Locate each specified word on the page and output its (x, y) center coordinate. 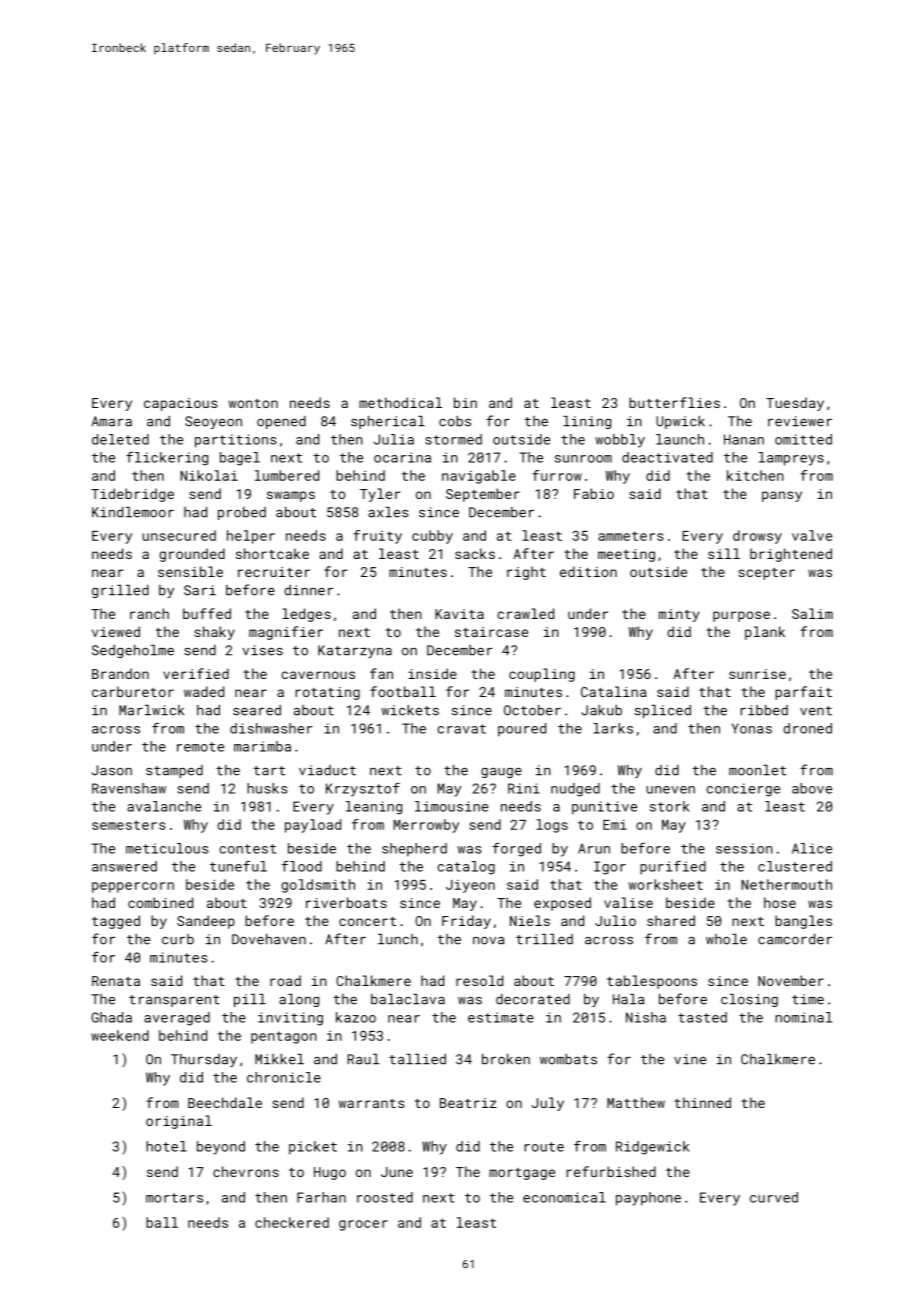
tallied (417, 1059)
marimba (262, 746)
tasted (702, 1017)
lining (587, 422)
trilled (544, 939)
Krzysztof (363, 790)
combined (160, 902)
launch (680, 439)
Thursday (204, 1060)
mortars (174, 1198)
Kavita (459, 614)
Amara (112, 421)
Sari (200, 590)
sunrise (757, 674)
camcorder (795, 939)
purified (673, 868)
